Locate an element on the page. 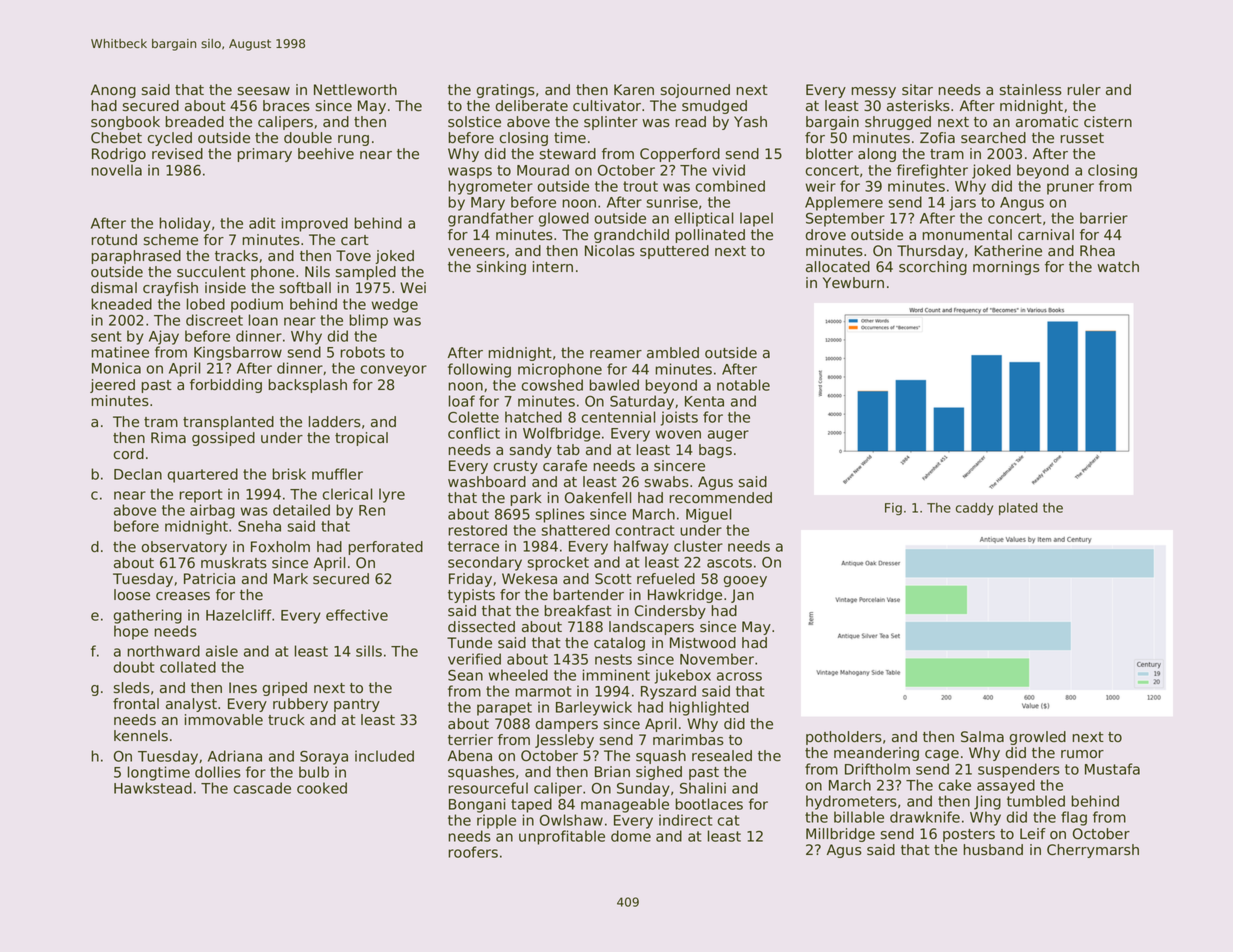  Miguel is located at coordinates (708, 515).
